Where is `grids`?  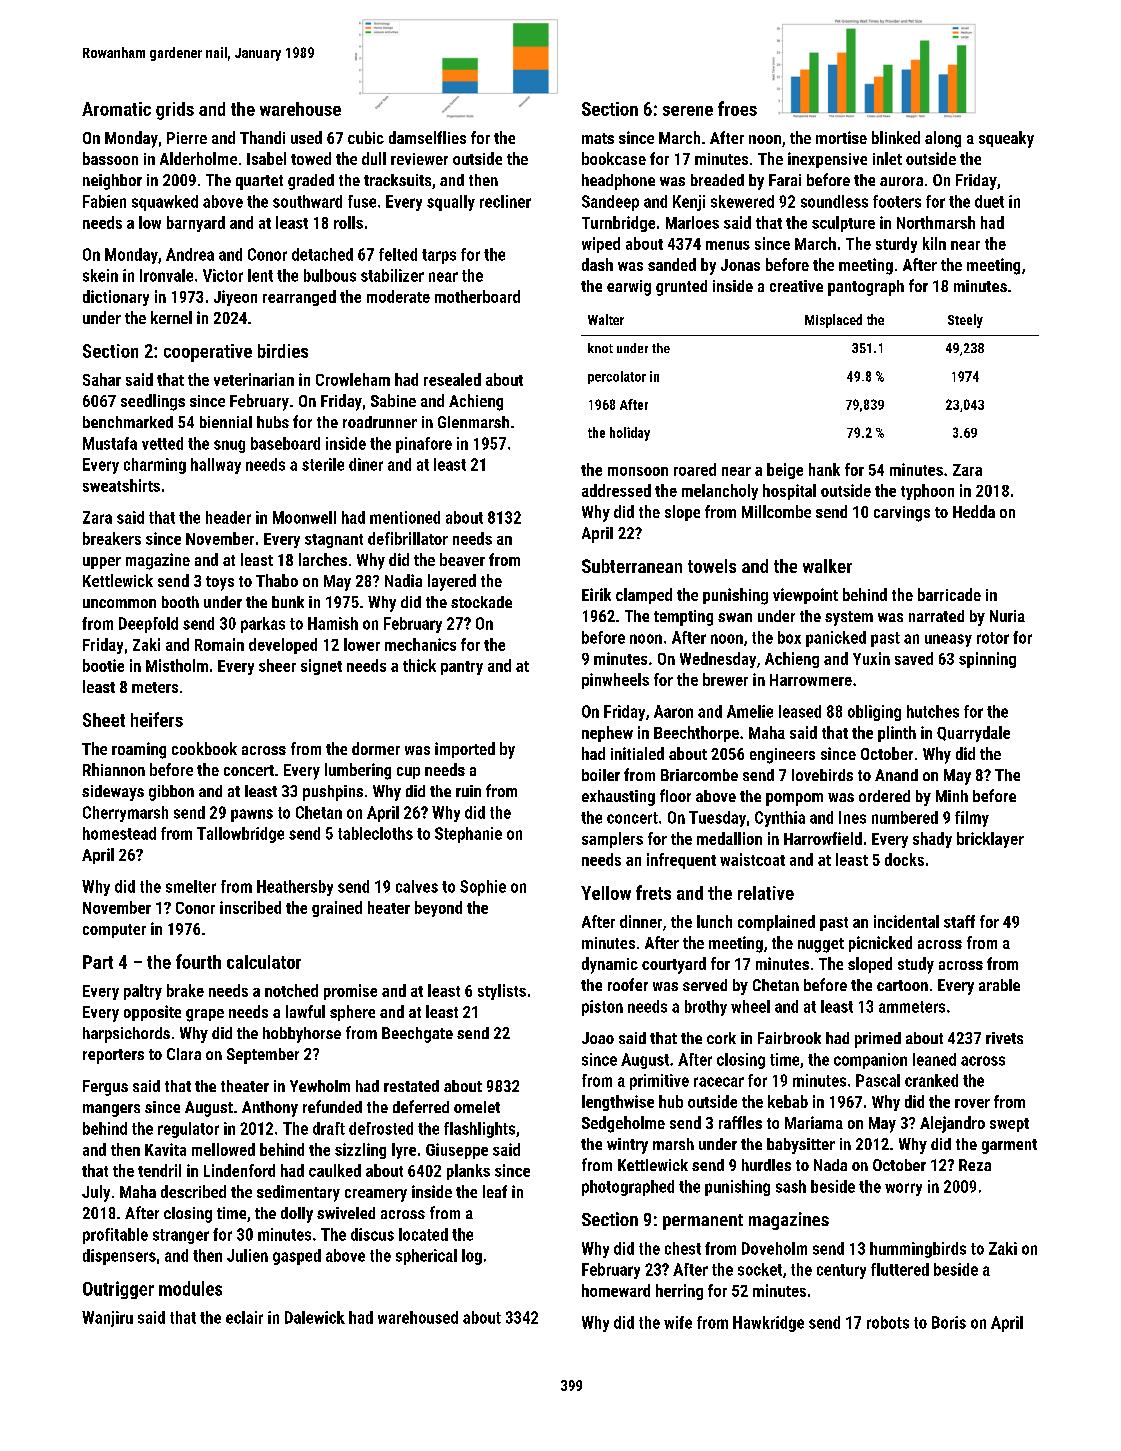
grids is located at coordinates (175, 111).
